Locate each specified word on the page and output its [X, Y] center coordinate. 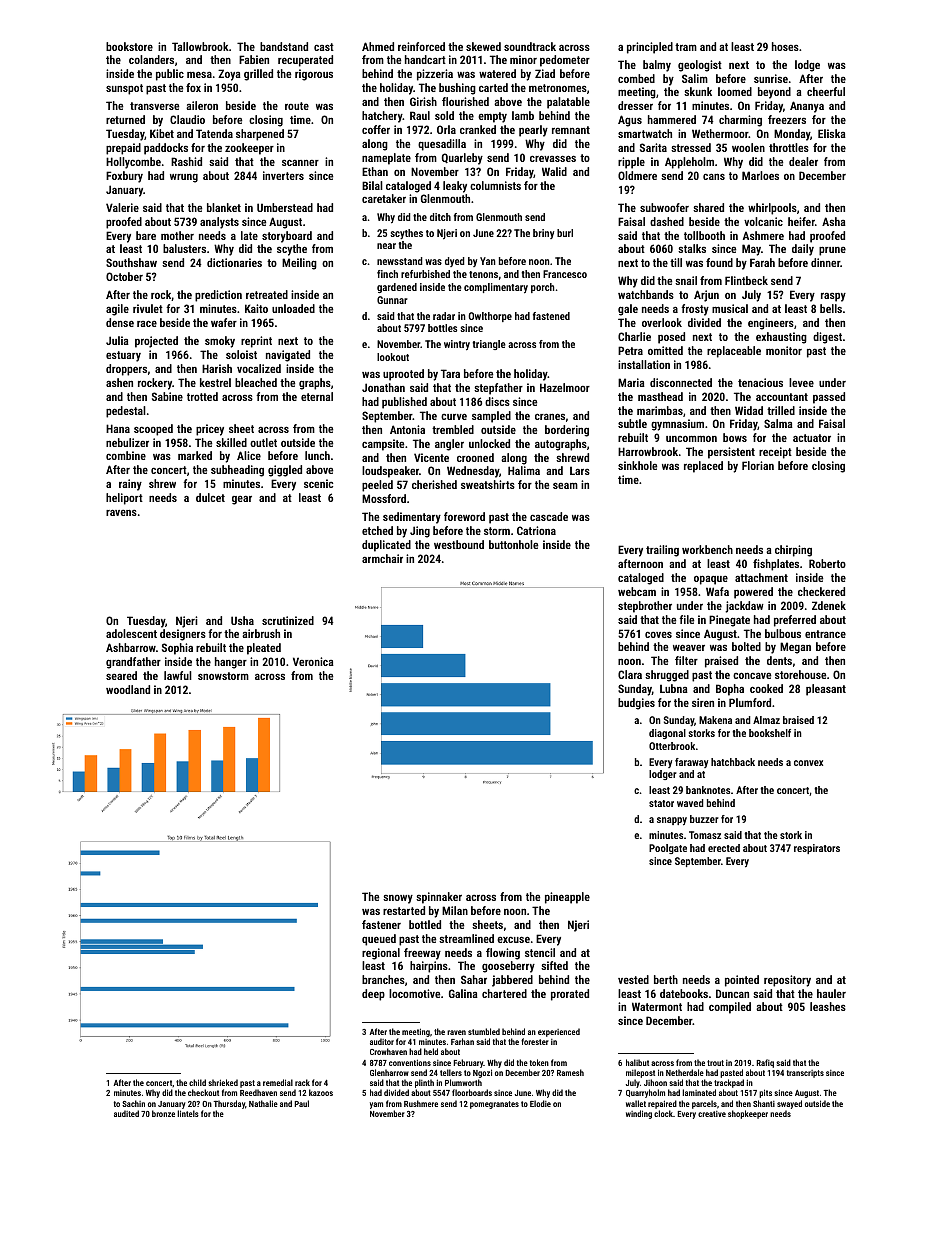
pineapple [567, 898]
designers [183, 635]
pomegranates [494, 1105]
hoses [785, 46]
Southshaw [131, 262]
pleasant [826, 690]
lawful [178, 675]
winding [639, 1114]
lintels [188, 1113]
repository [787, 981]
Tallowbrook [200, 46]
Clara [630, 674]
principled [650, 48]
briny [543, 234]
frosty [695, 310]
